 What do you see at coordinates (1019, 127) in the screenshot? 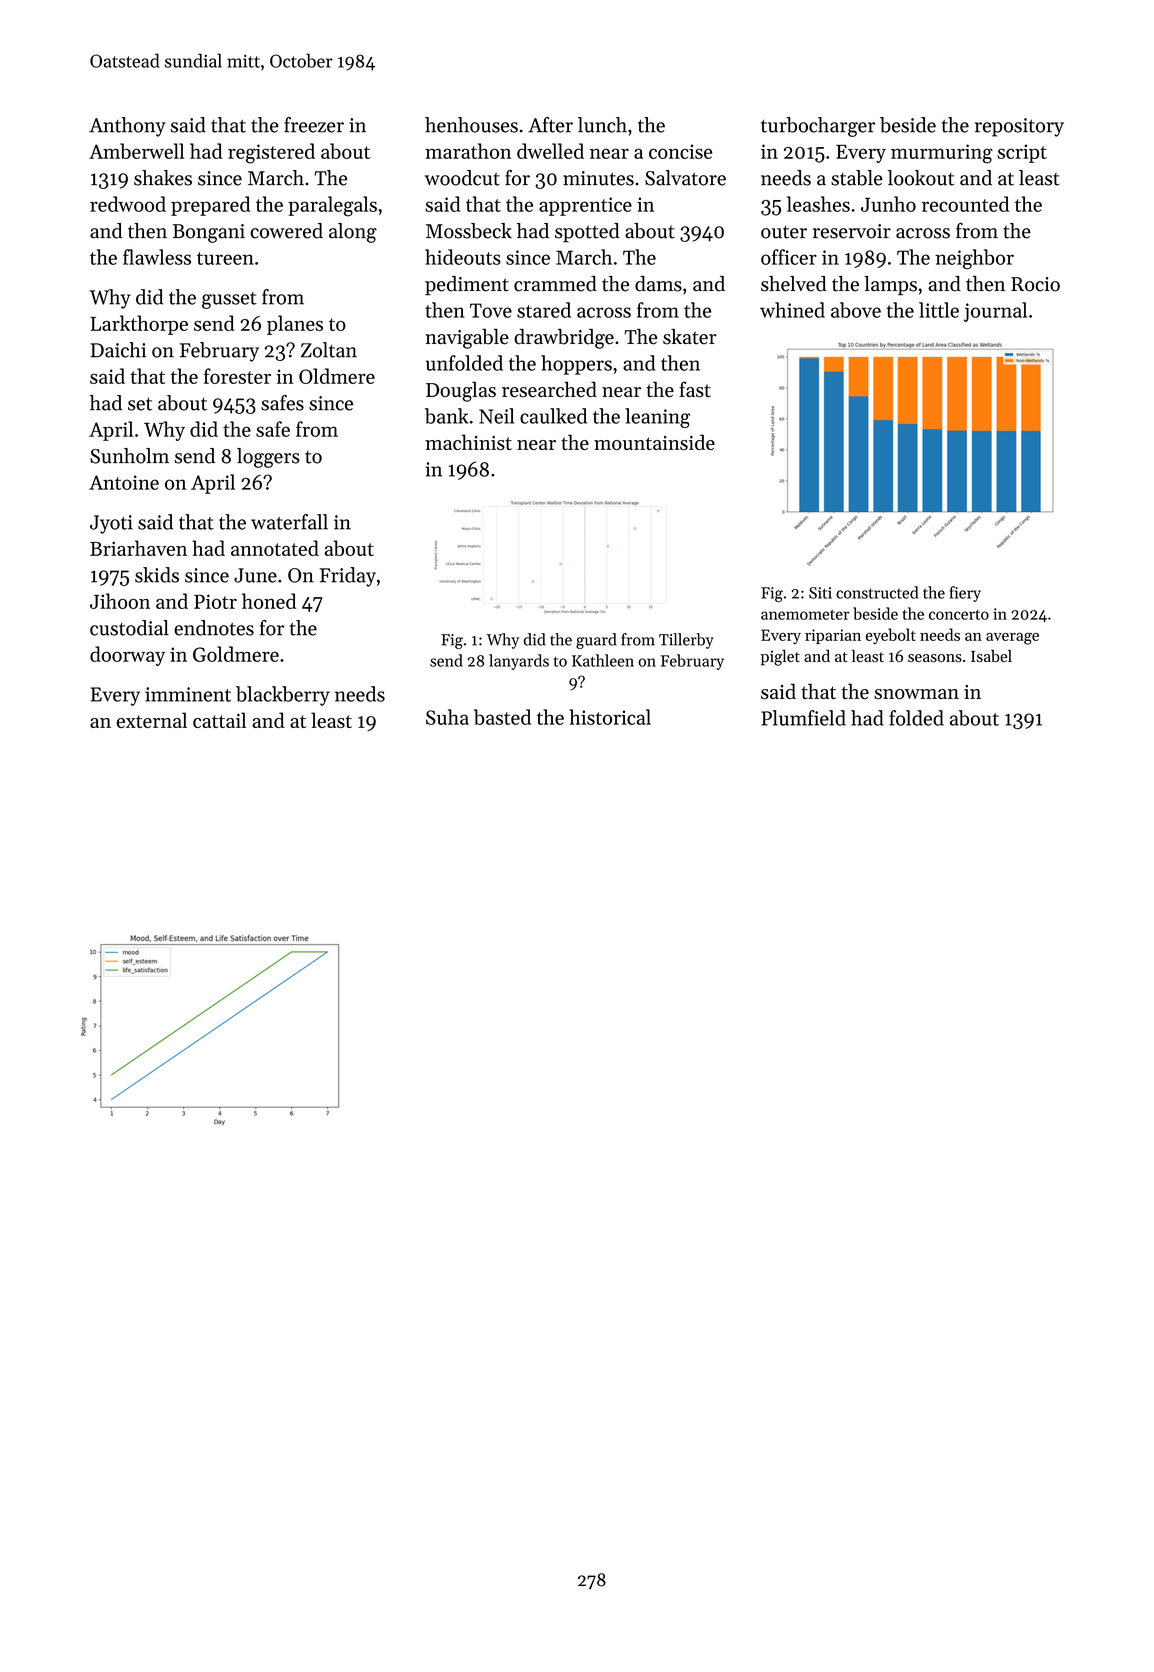
I see `repository` at bounding box center [1019, 127].
